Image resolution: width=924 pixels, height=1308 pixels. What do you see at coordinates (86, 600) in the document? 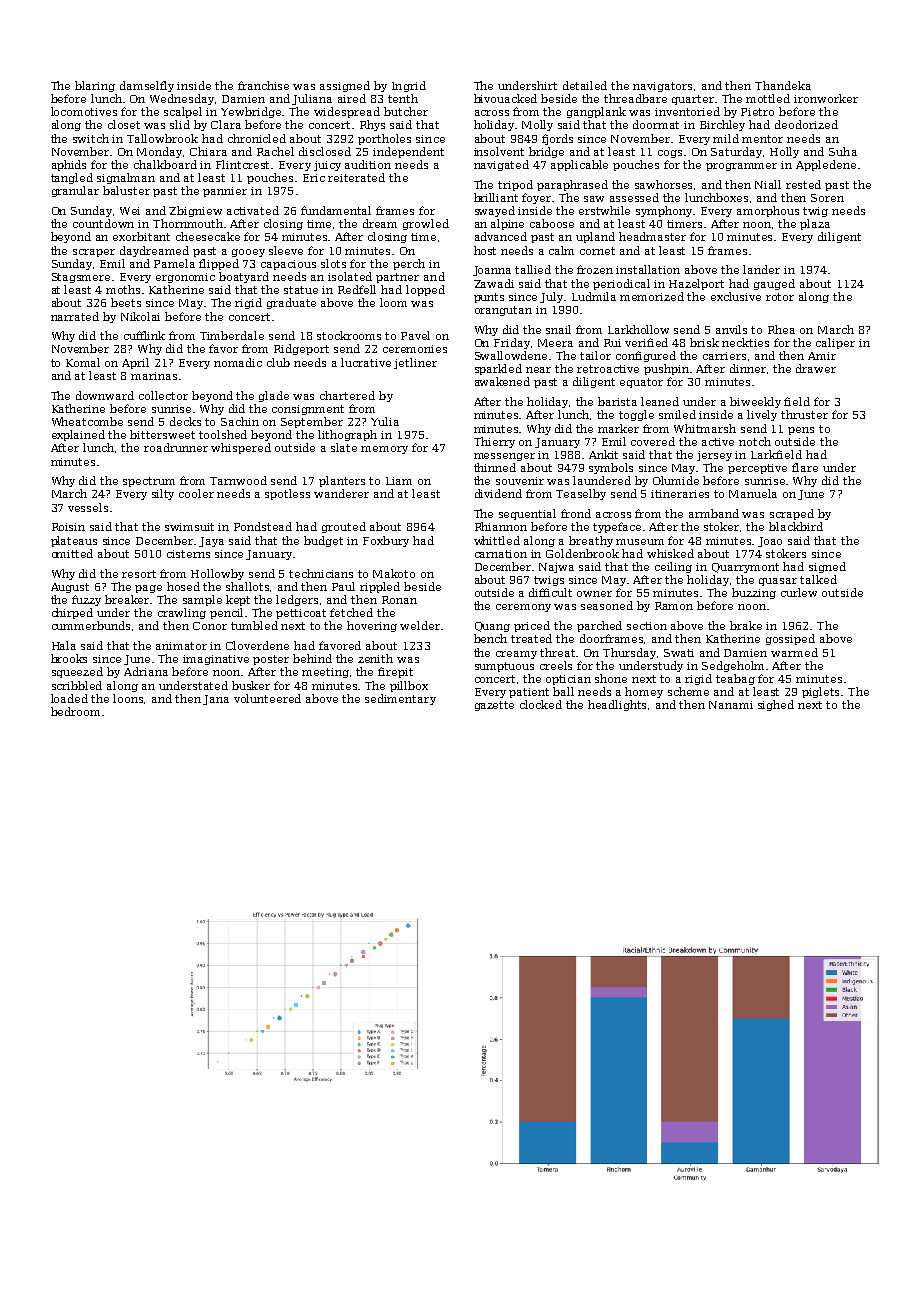
I see `fuzzy` at bounding box center [86, 600].
